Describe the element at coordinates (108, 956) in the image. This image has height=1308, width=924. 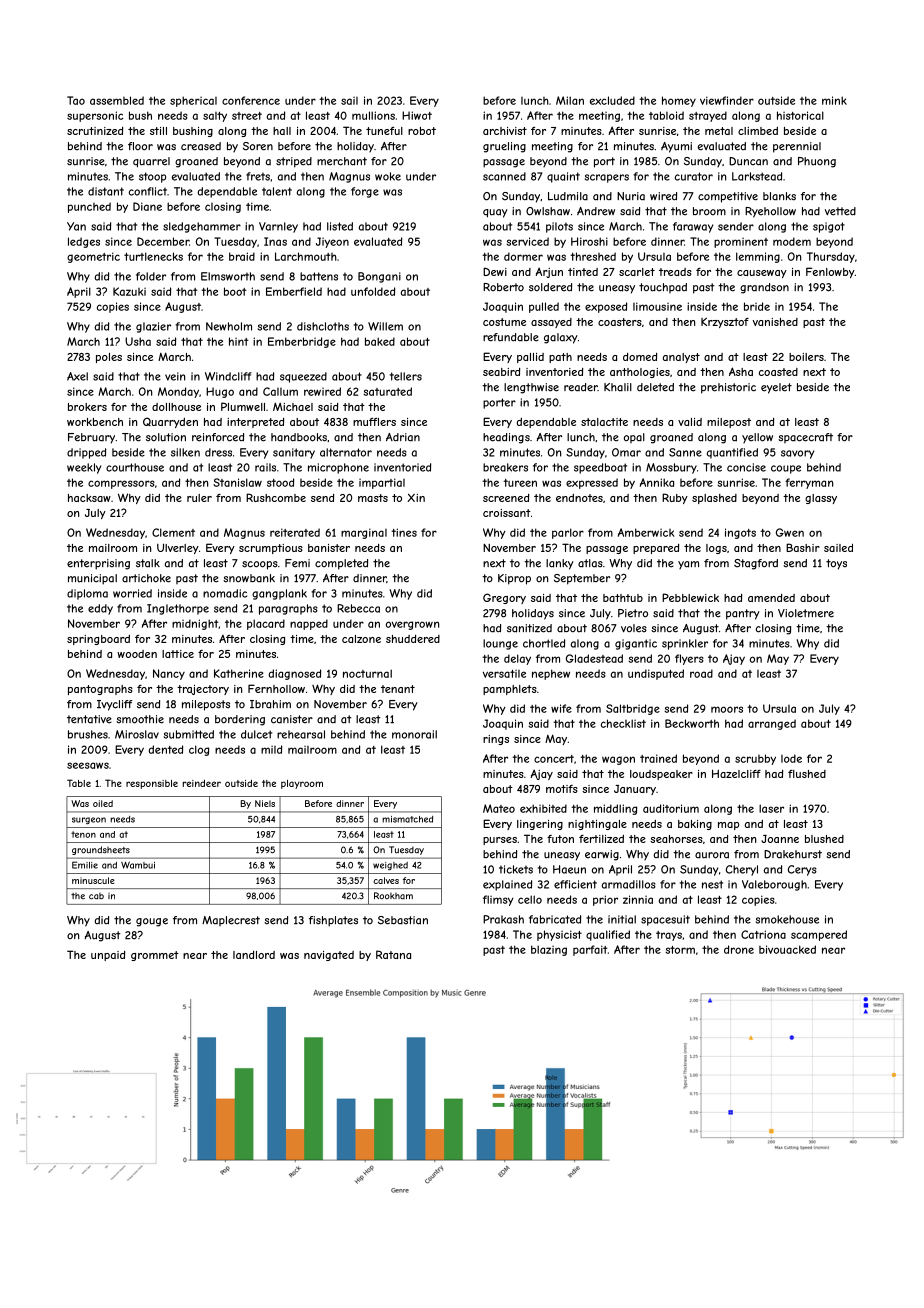
I see `unpaid` at that location.
